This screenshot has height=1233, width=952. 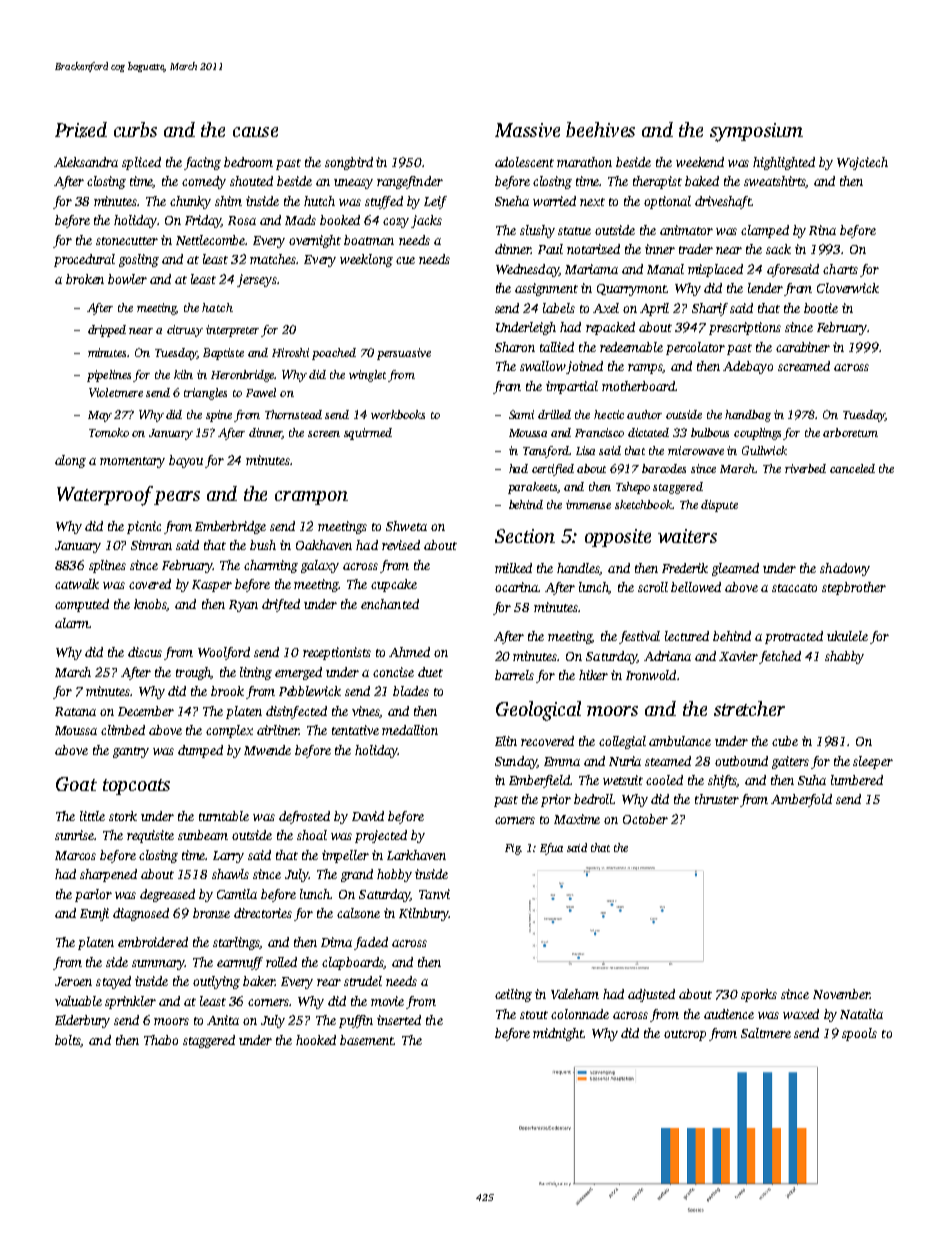 What do you see at coordinates (794, 588) in the screenshot?
I see `staccato` at bounding box center [794, 588].
